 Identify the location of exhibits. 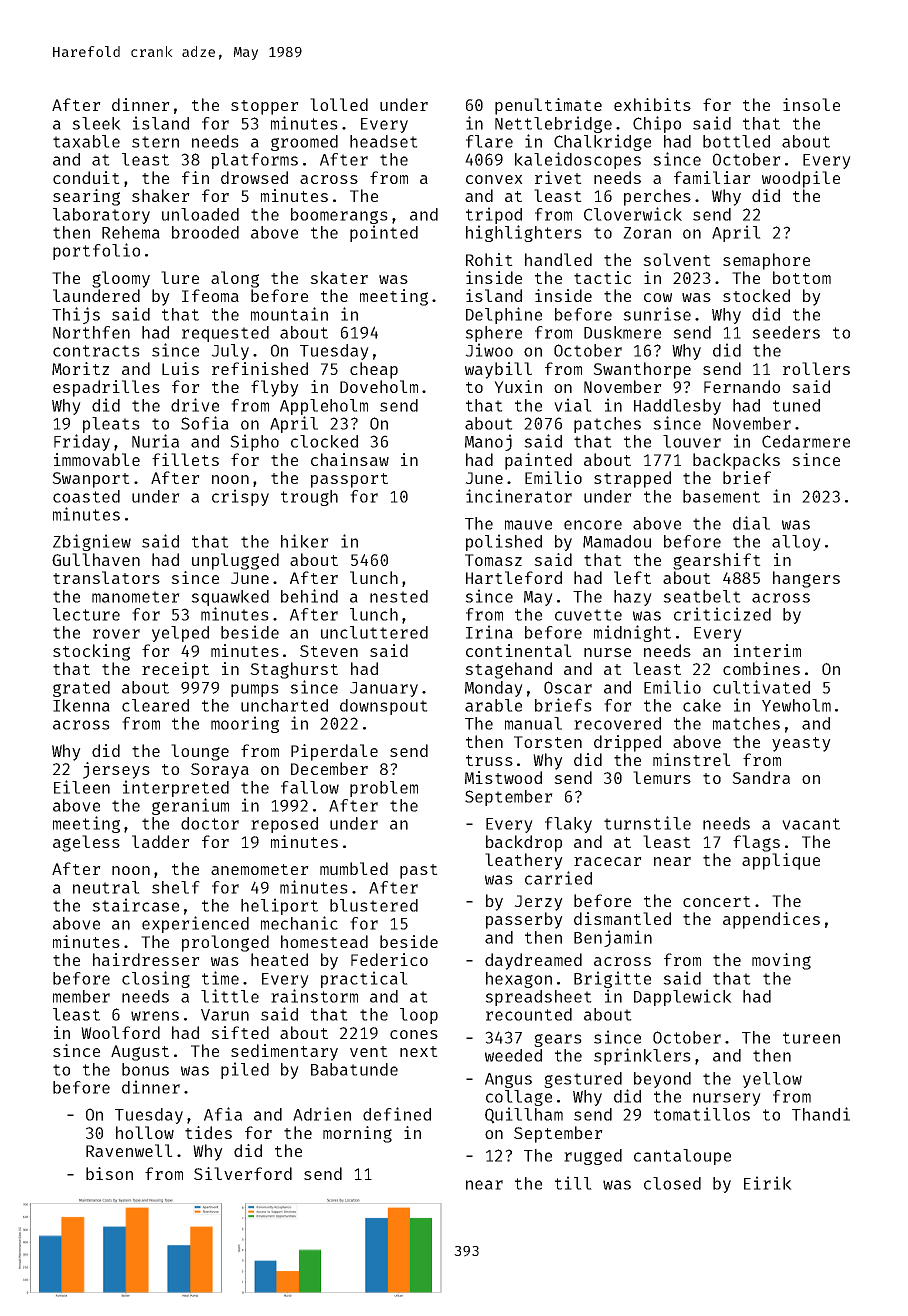
(652, 104).
